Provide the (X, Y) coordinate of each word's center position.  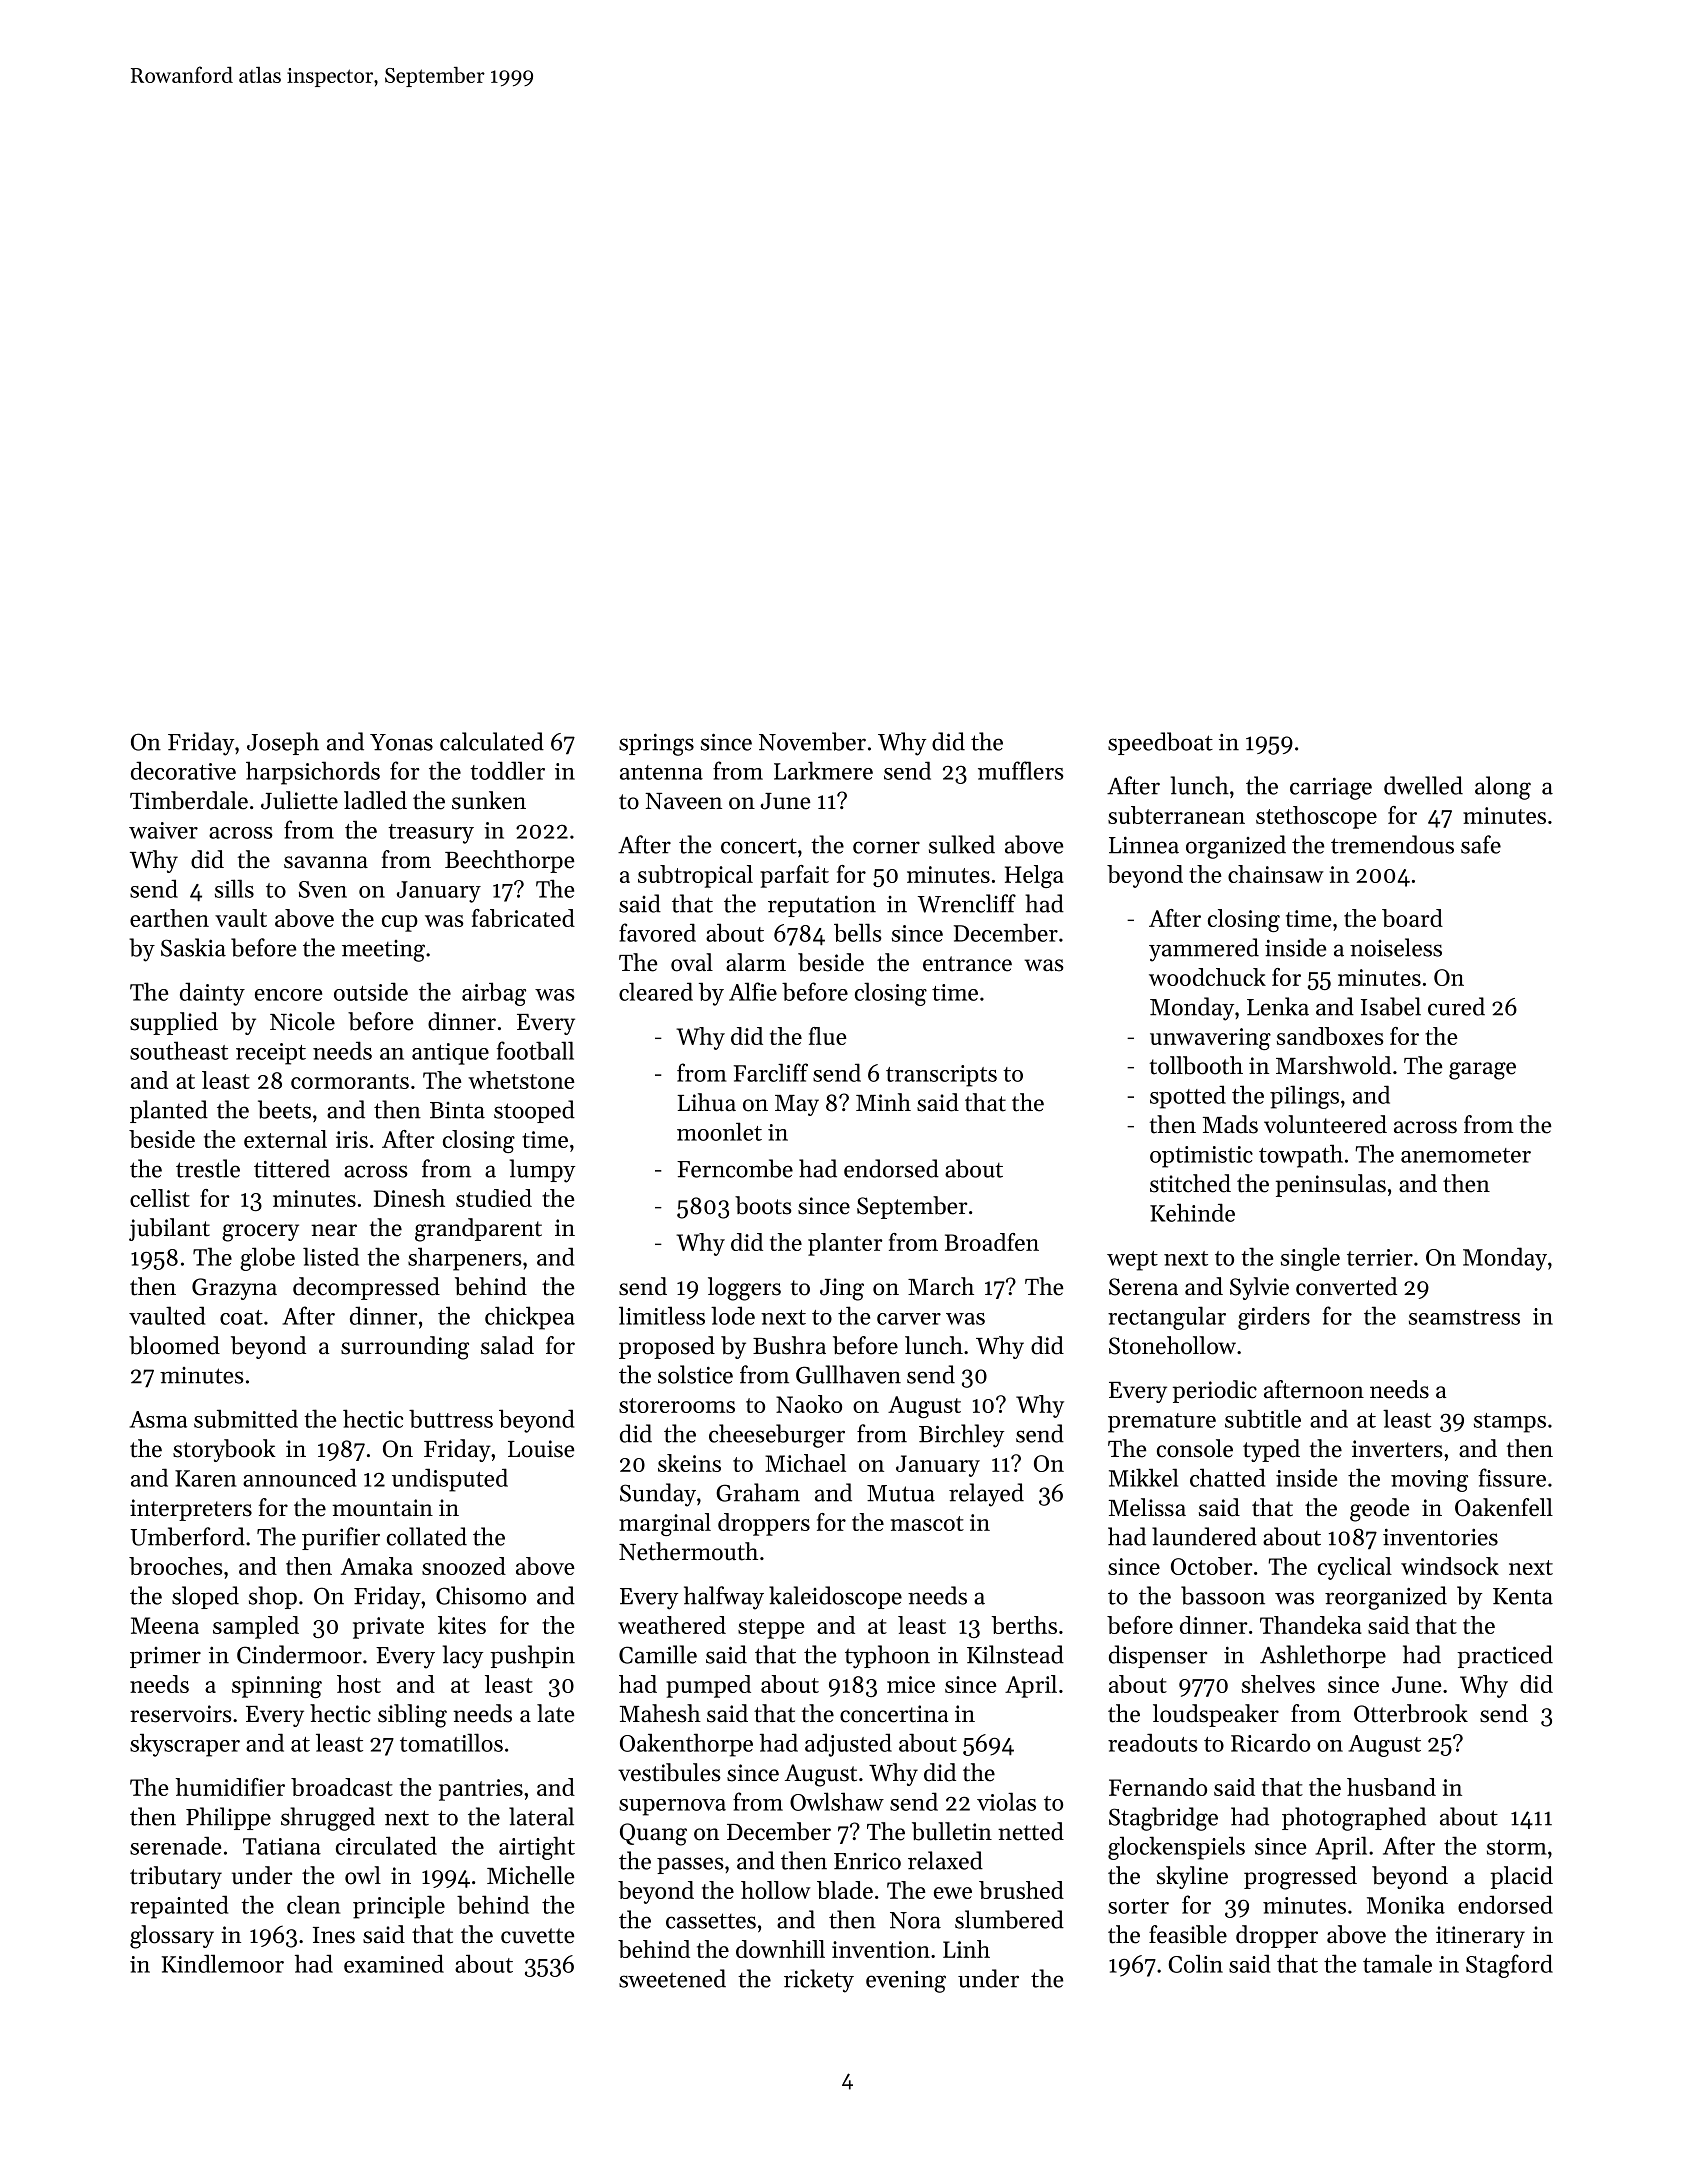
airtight (537, 1848)
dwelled (1423, 785)
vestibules (669, 1772)
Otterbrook (1411, 1713)
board (1412, 918)
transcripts (941, 1076)
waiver (163, 830)
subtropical (695, 876)
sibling (412, 1716)
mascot (927, 1523)
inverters (1397, 1449)
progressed (1300, 1878)
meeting (383, 951)
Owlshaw (837, 1801)
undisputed (450, 1480)
